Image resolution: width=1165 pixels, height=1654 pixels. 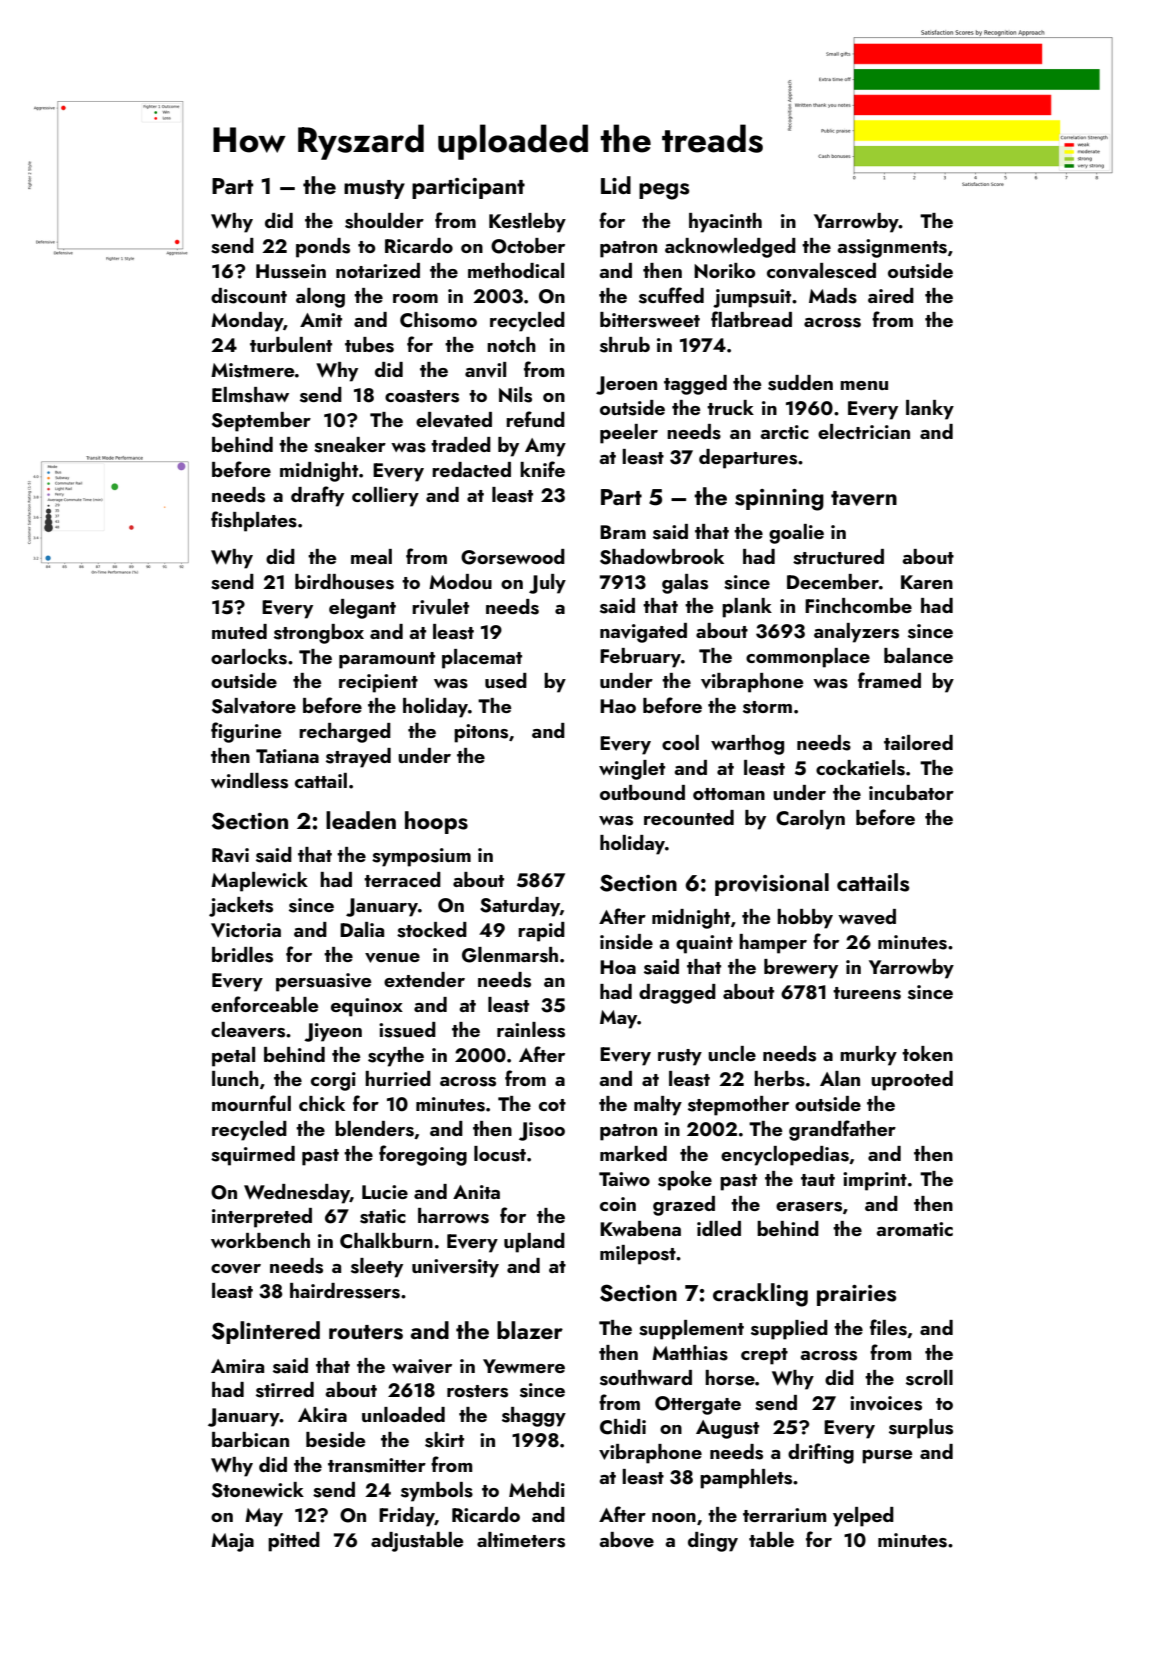 I want to click on musty, so click(x=374, y=189).
